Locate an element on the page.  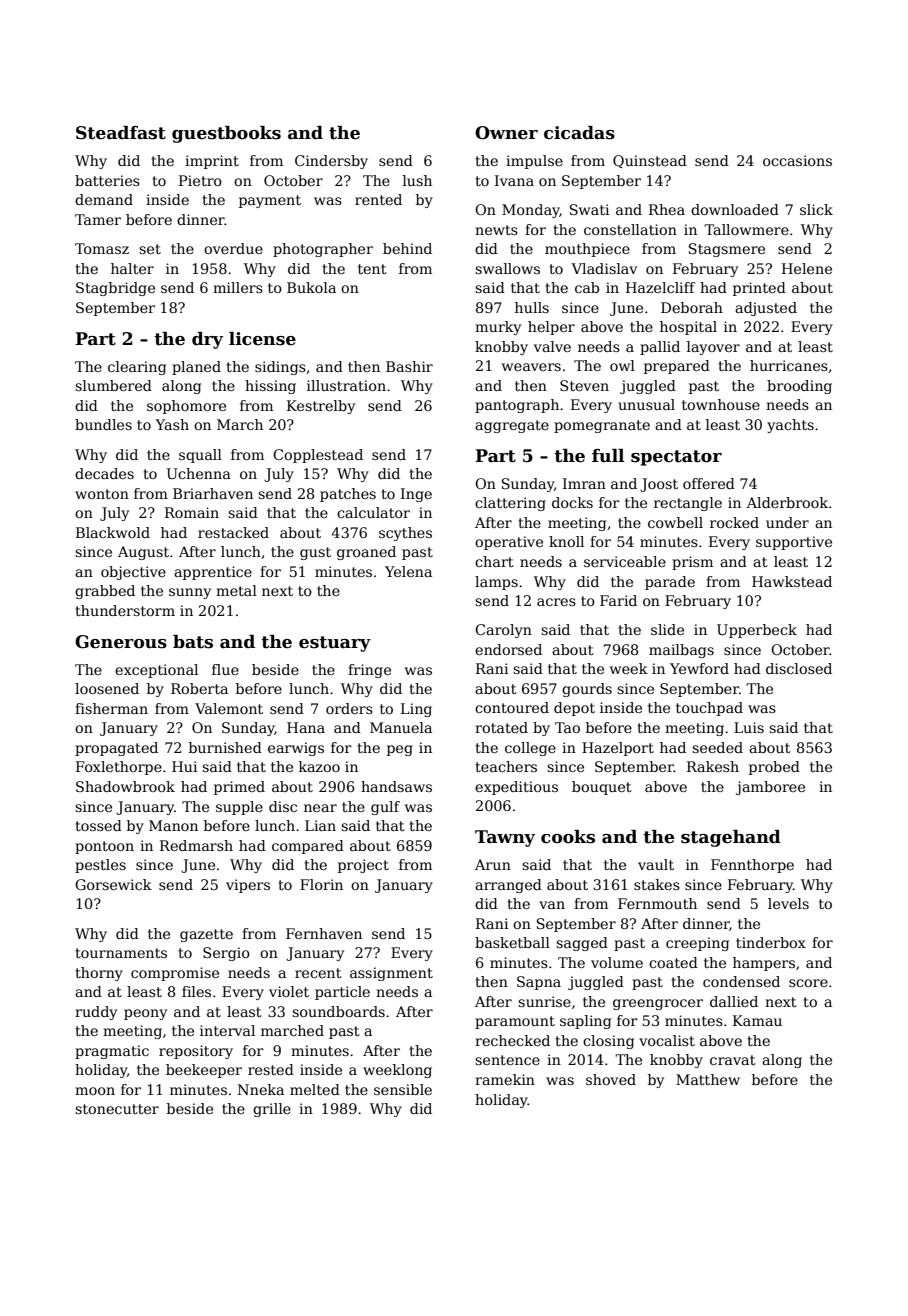
cicadas is located at coordinates (579, 133).
